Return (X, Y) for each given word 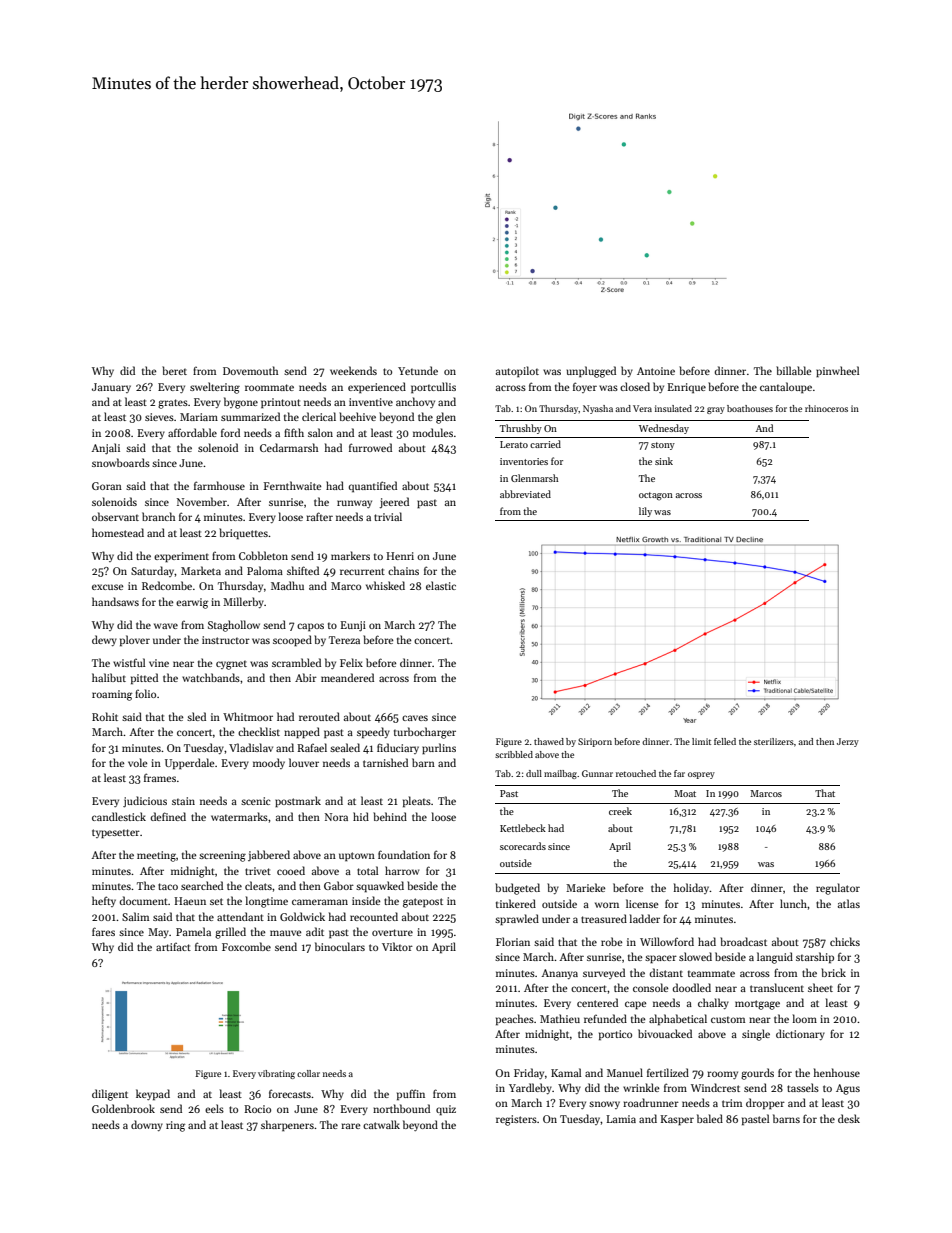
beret (174, 370)
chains (403, 570)
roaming (112, 695)
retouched (636, 773)
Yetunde (418, 370)
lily (645, 512)
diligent (110, 1095)
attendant (240, 916)
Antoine (656, 371)
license (642, 903)
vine (159, 663)
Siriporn (595, 742)
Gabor (339, 885)
